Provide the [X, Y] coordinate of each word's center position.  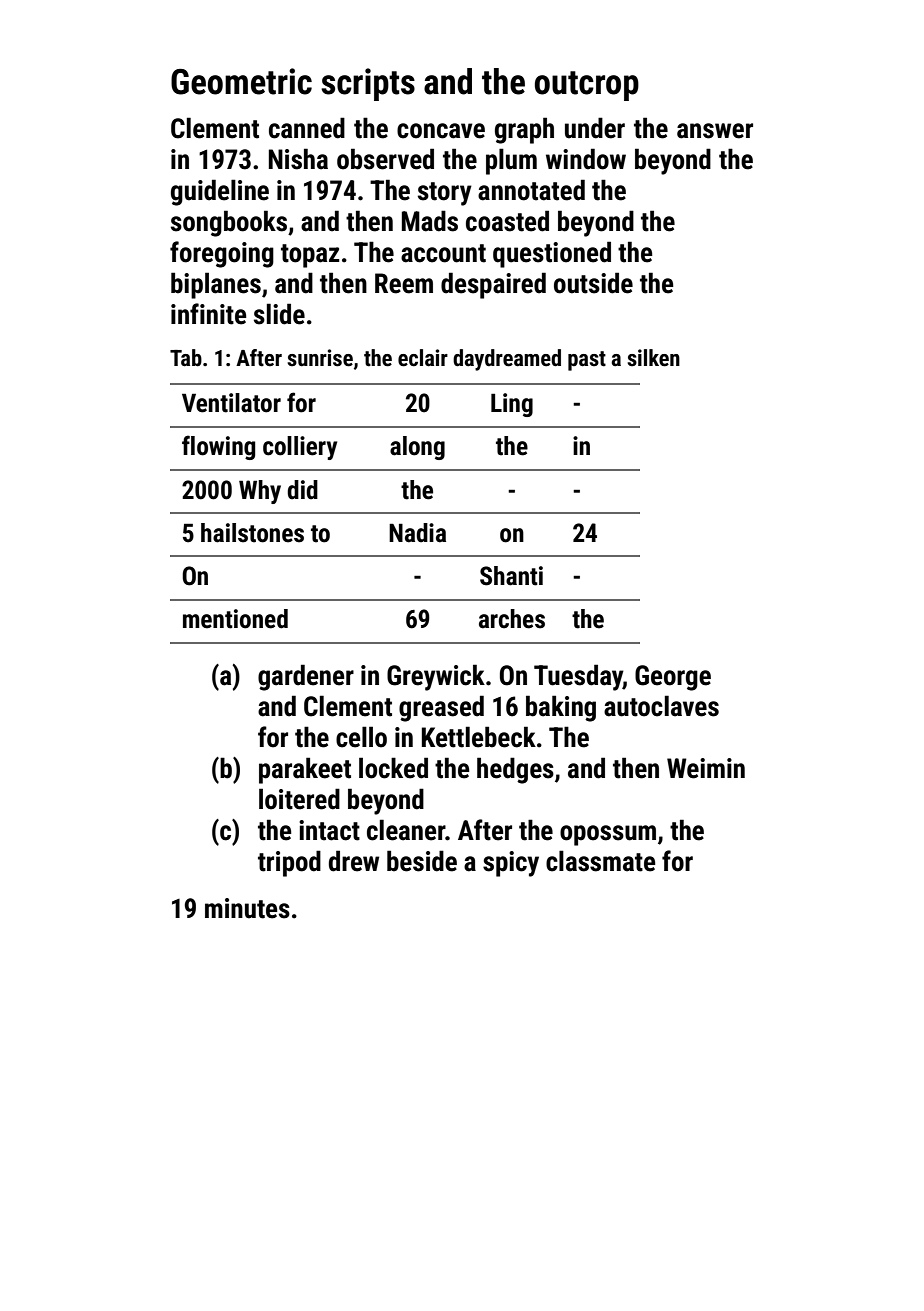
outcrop [587, 86]
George [673, 678]
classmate [600, 861]
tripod [289, 863]
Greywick [436, 677]
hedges [515, 770]
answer [715, 131]
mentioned [235, 619]
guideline [220, 192]
